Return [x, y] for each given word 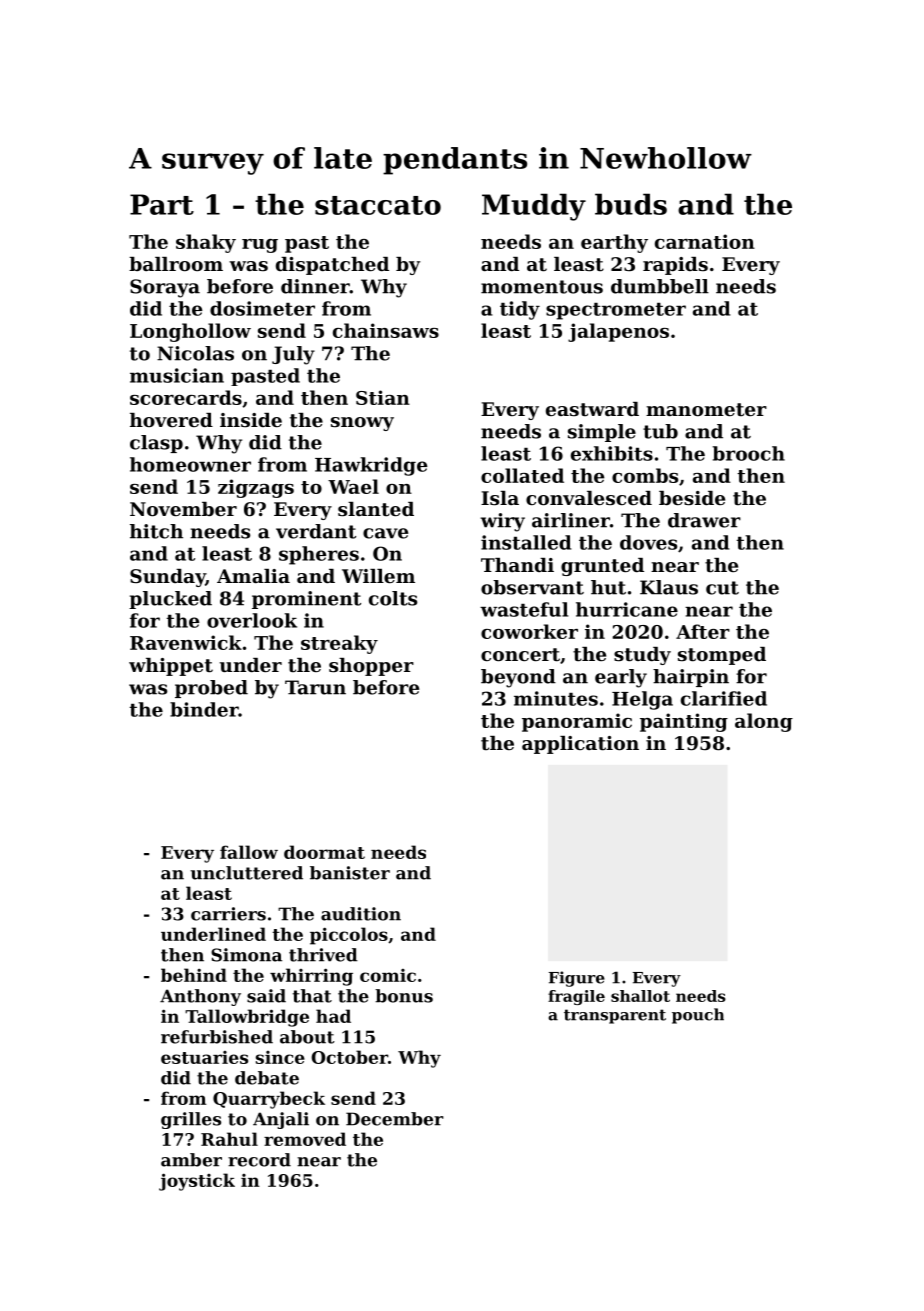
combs [645, 475]
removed [305, 1139]
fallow [249, 852]
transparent [615, 1016]
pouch [698, 1016]
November [183, 509]
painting [684, 722]
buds [631, 204]
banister [350, 873]
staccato [378, 205]
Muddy [534, 207]
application [580, 745]
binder [204, 709]
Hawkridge [371, 466]
